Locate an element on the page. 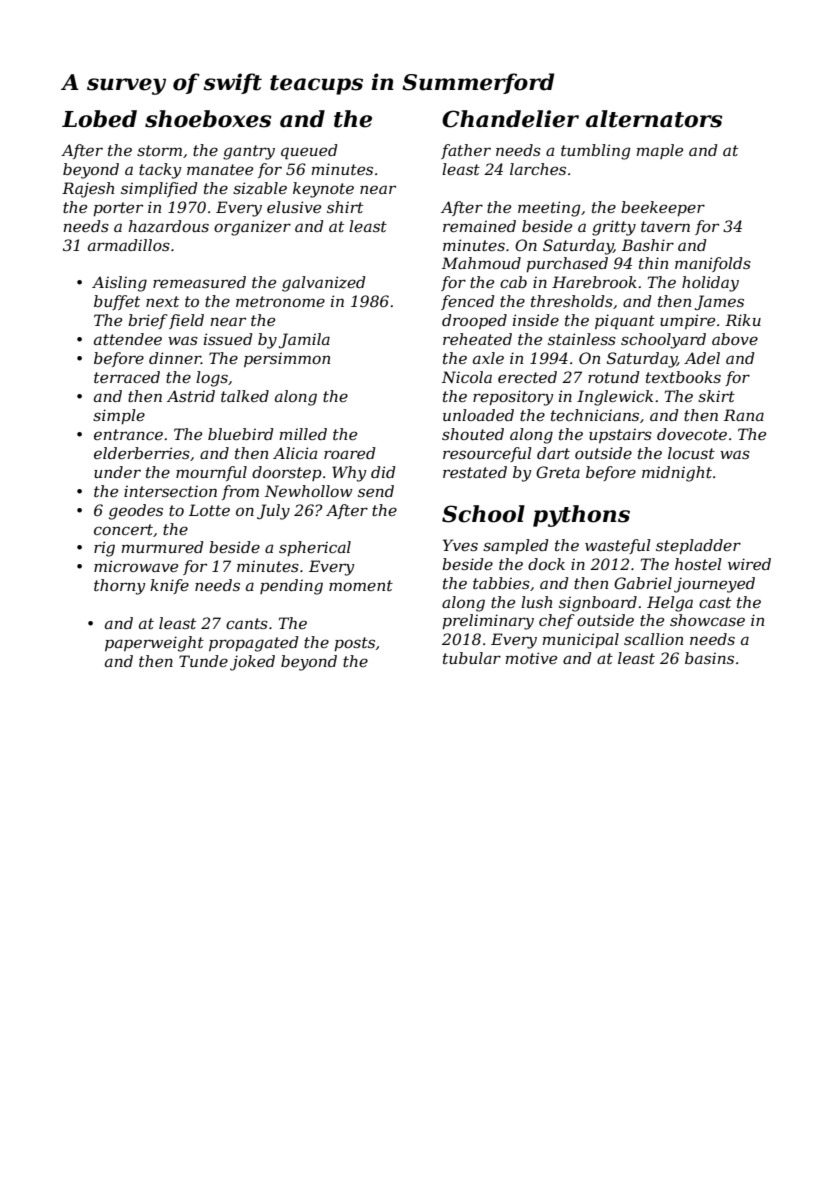 The width and height of the image is (840, 1192). logs is located at coordinates (212, 379).
